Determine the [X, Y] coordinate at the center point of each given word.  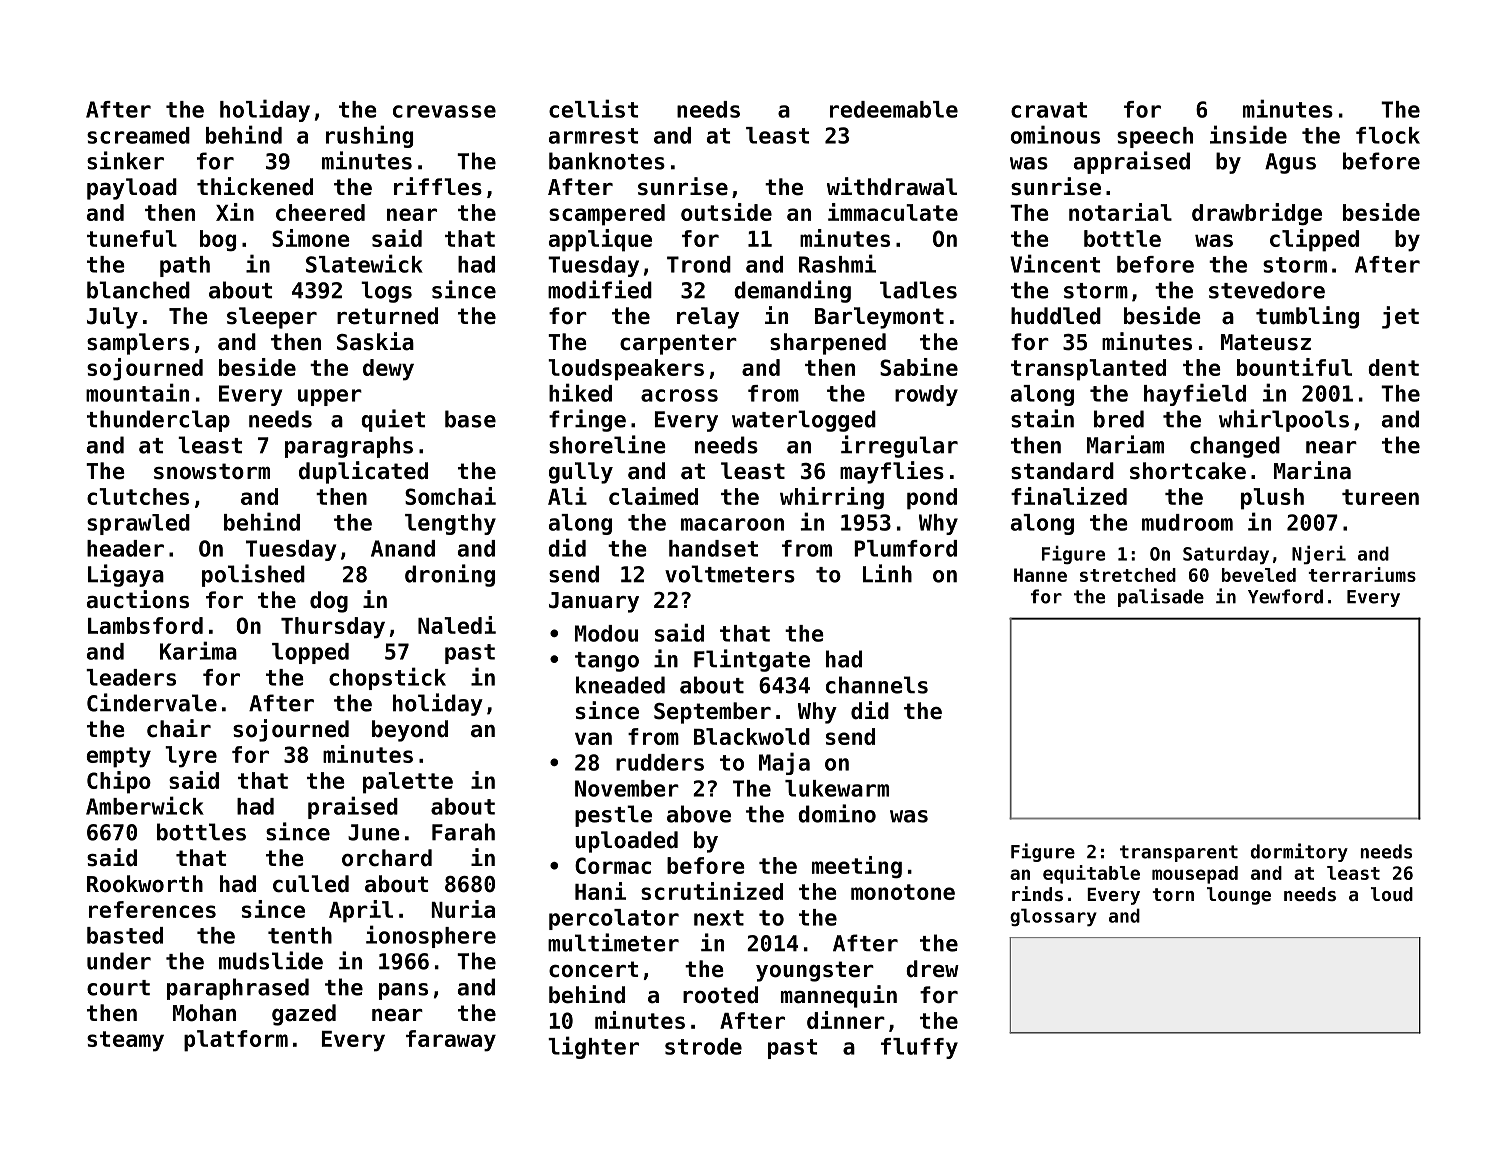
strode [703, 1046]
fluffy [919, 1048]
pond [932, 499]
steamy [125, 1041]
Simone [311, 238]
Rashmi [837, 263]
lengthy [450, 524]
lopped [310, 653]
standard [1062, 471]
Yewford [1285, 596]
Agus [1290, 163]
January [594, 602]
